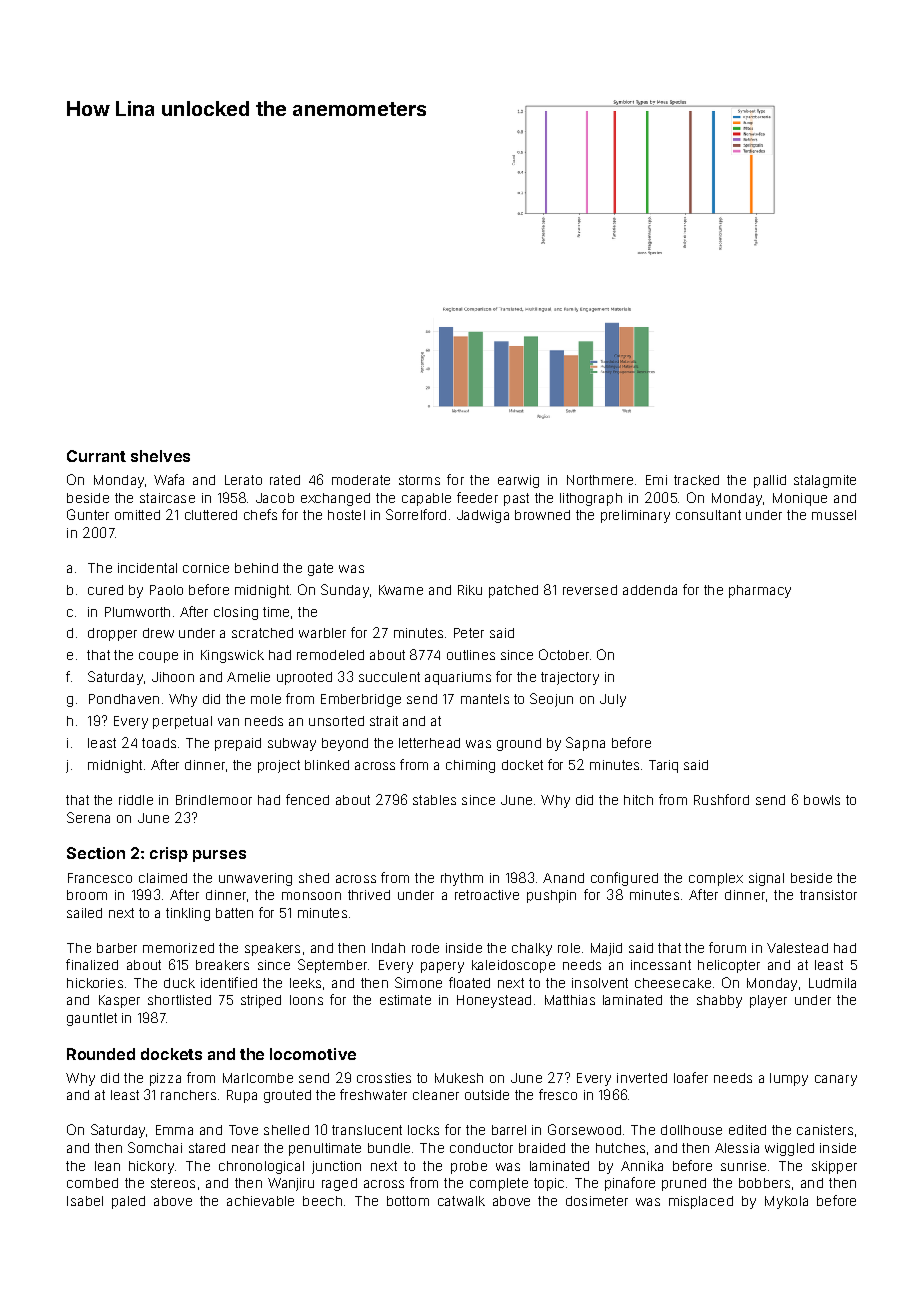  What do you see at coordinates (87, 895) in the page?
I see `broom` at bounding box center [87, 895].
